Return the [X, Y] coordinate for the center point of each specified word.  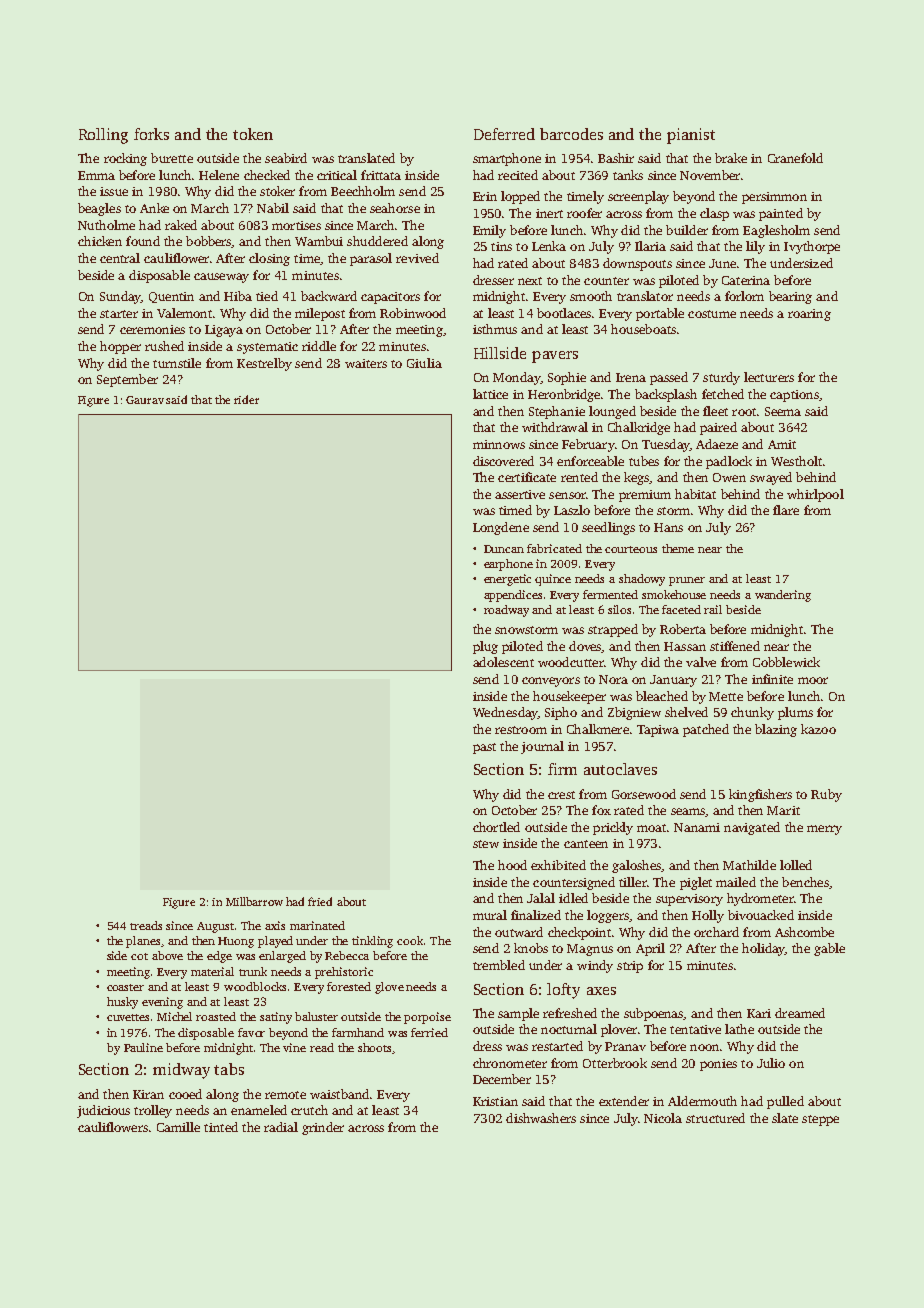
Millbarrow [254, 901]
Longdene [501, 528]
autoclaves [620, 769]
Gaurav [145, 400]
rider [246, 399]
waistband [339, 1094]
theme [678, 548]
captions [794, 396]
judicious [103, 1111]
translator [645, 296]
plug [485, 647]
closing [269, 259]
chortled [496, 827]
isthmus [495, 329]
